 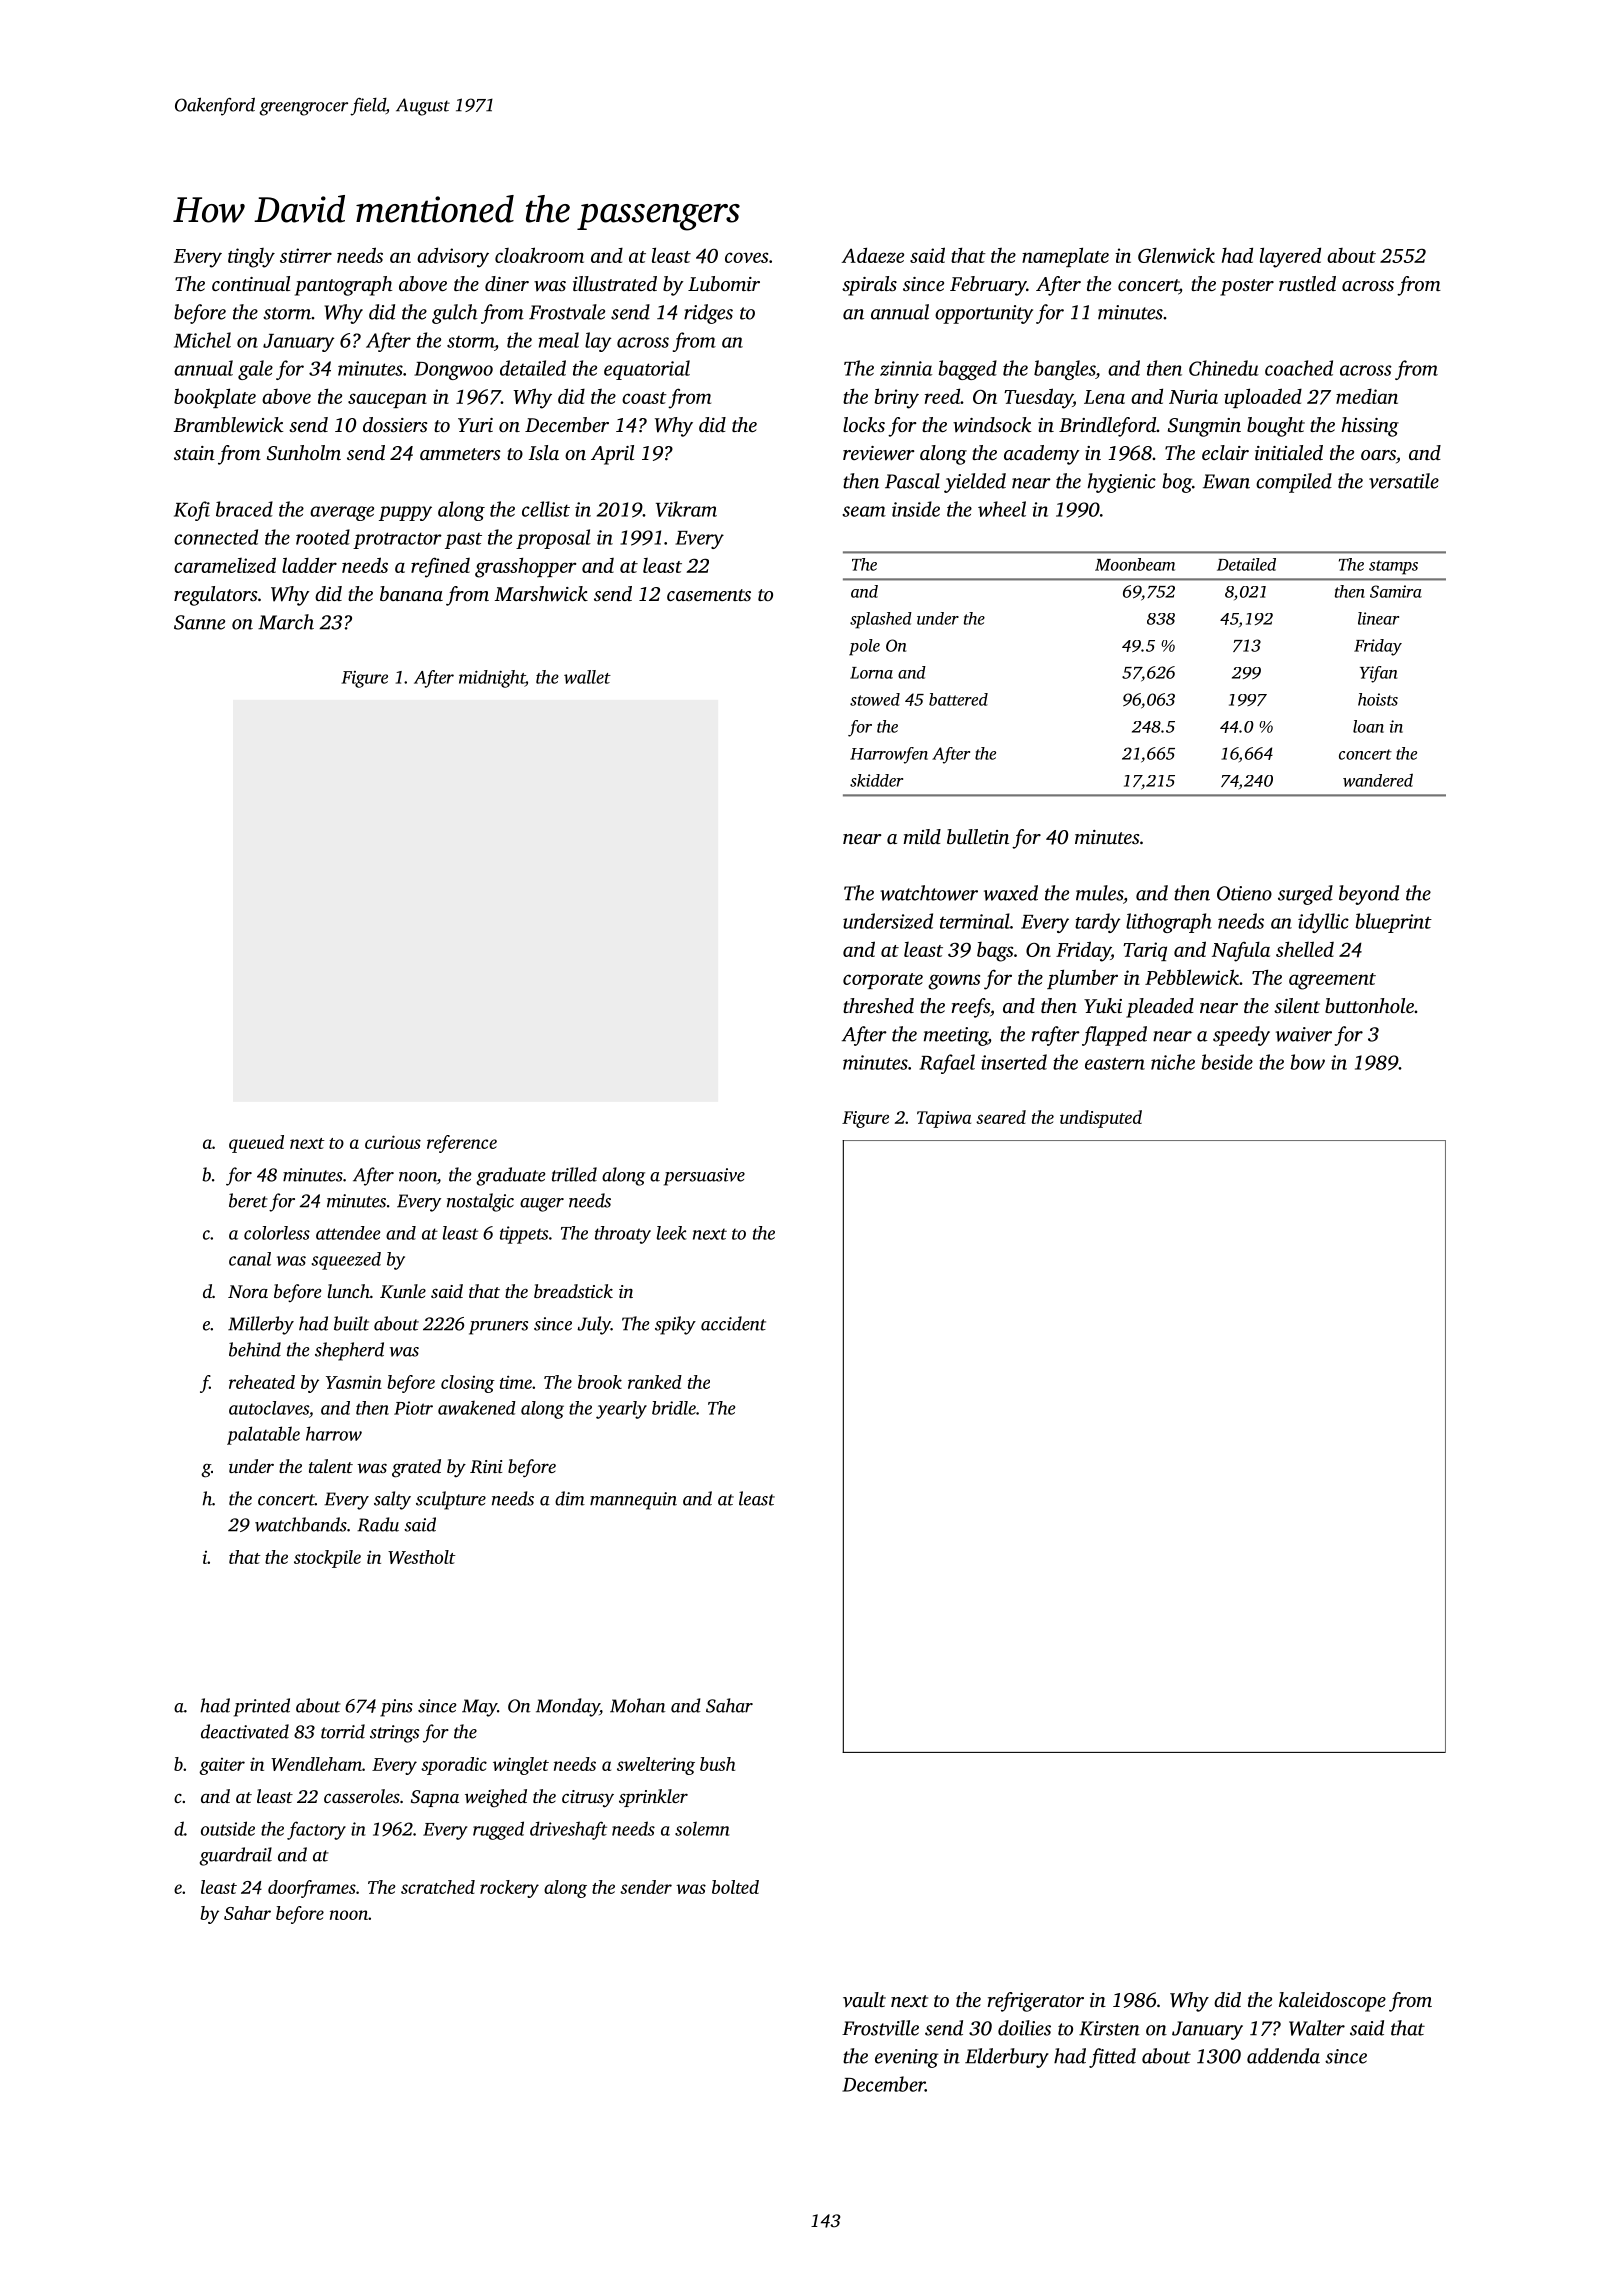 What do you see at coordinates (543, 452) in the screenshot?
I see `Isla` at bounding box center [543, 452].
